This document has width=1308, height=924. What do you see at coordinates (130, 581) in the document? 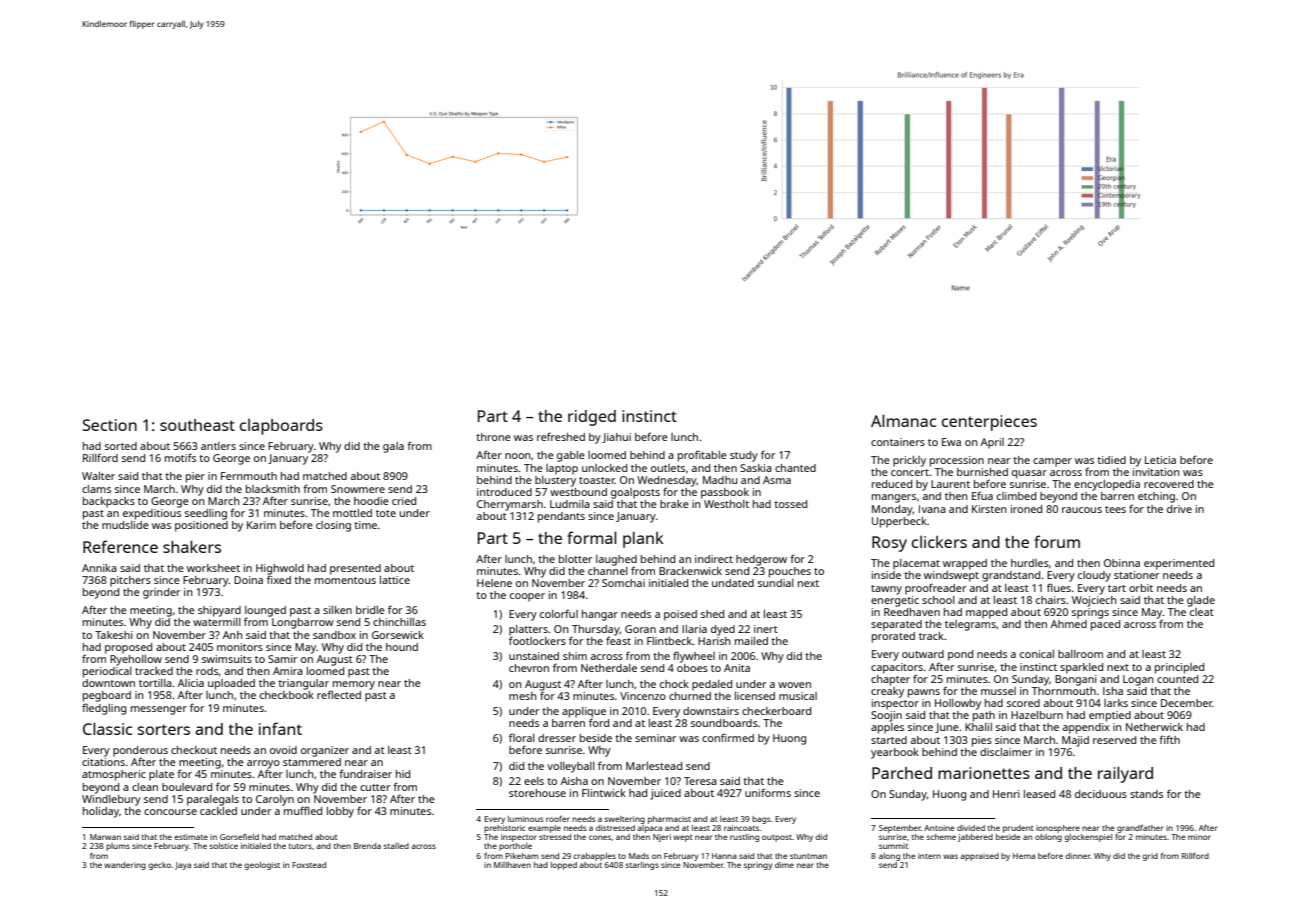
I see `pitchers` at bounding box center [130, 581].
